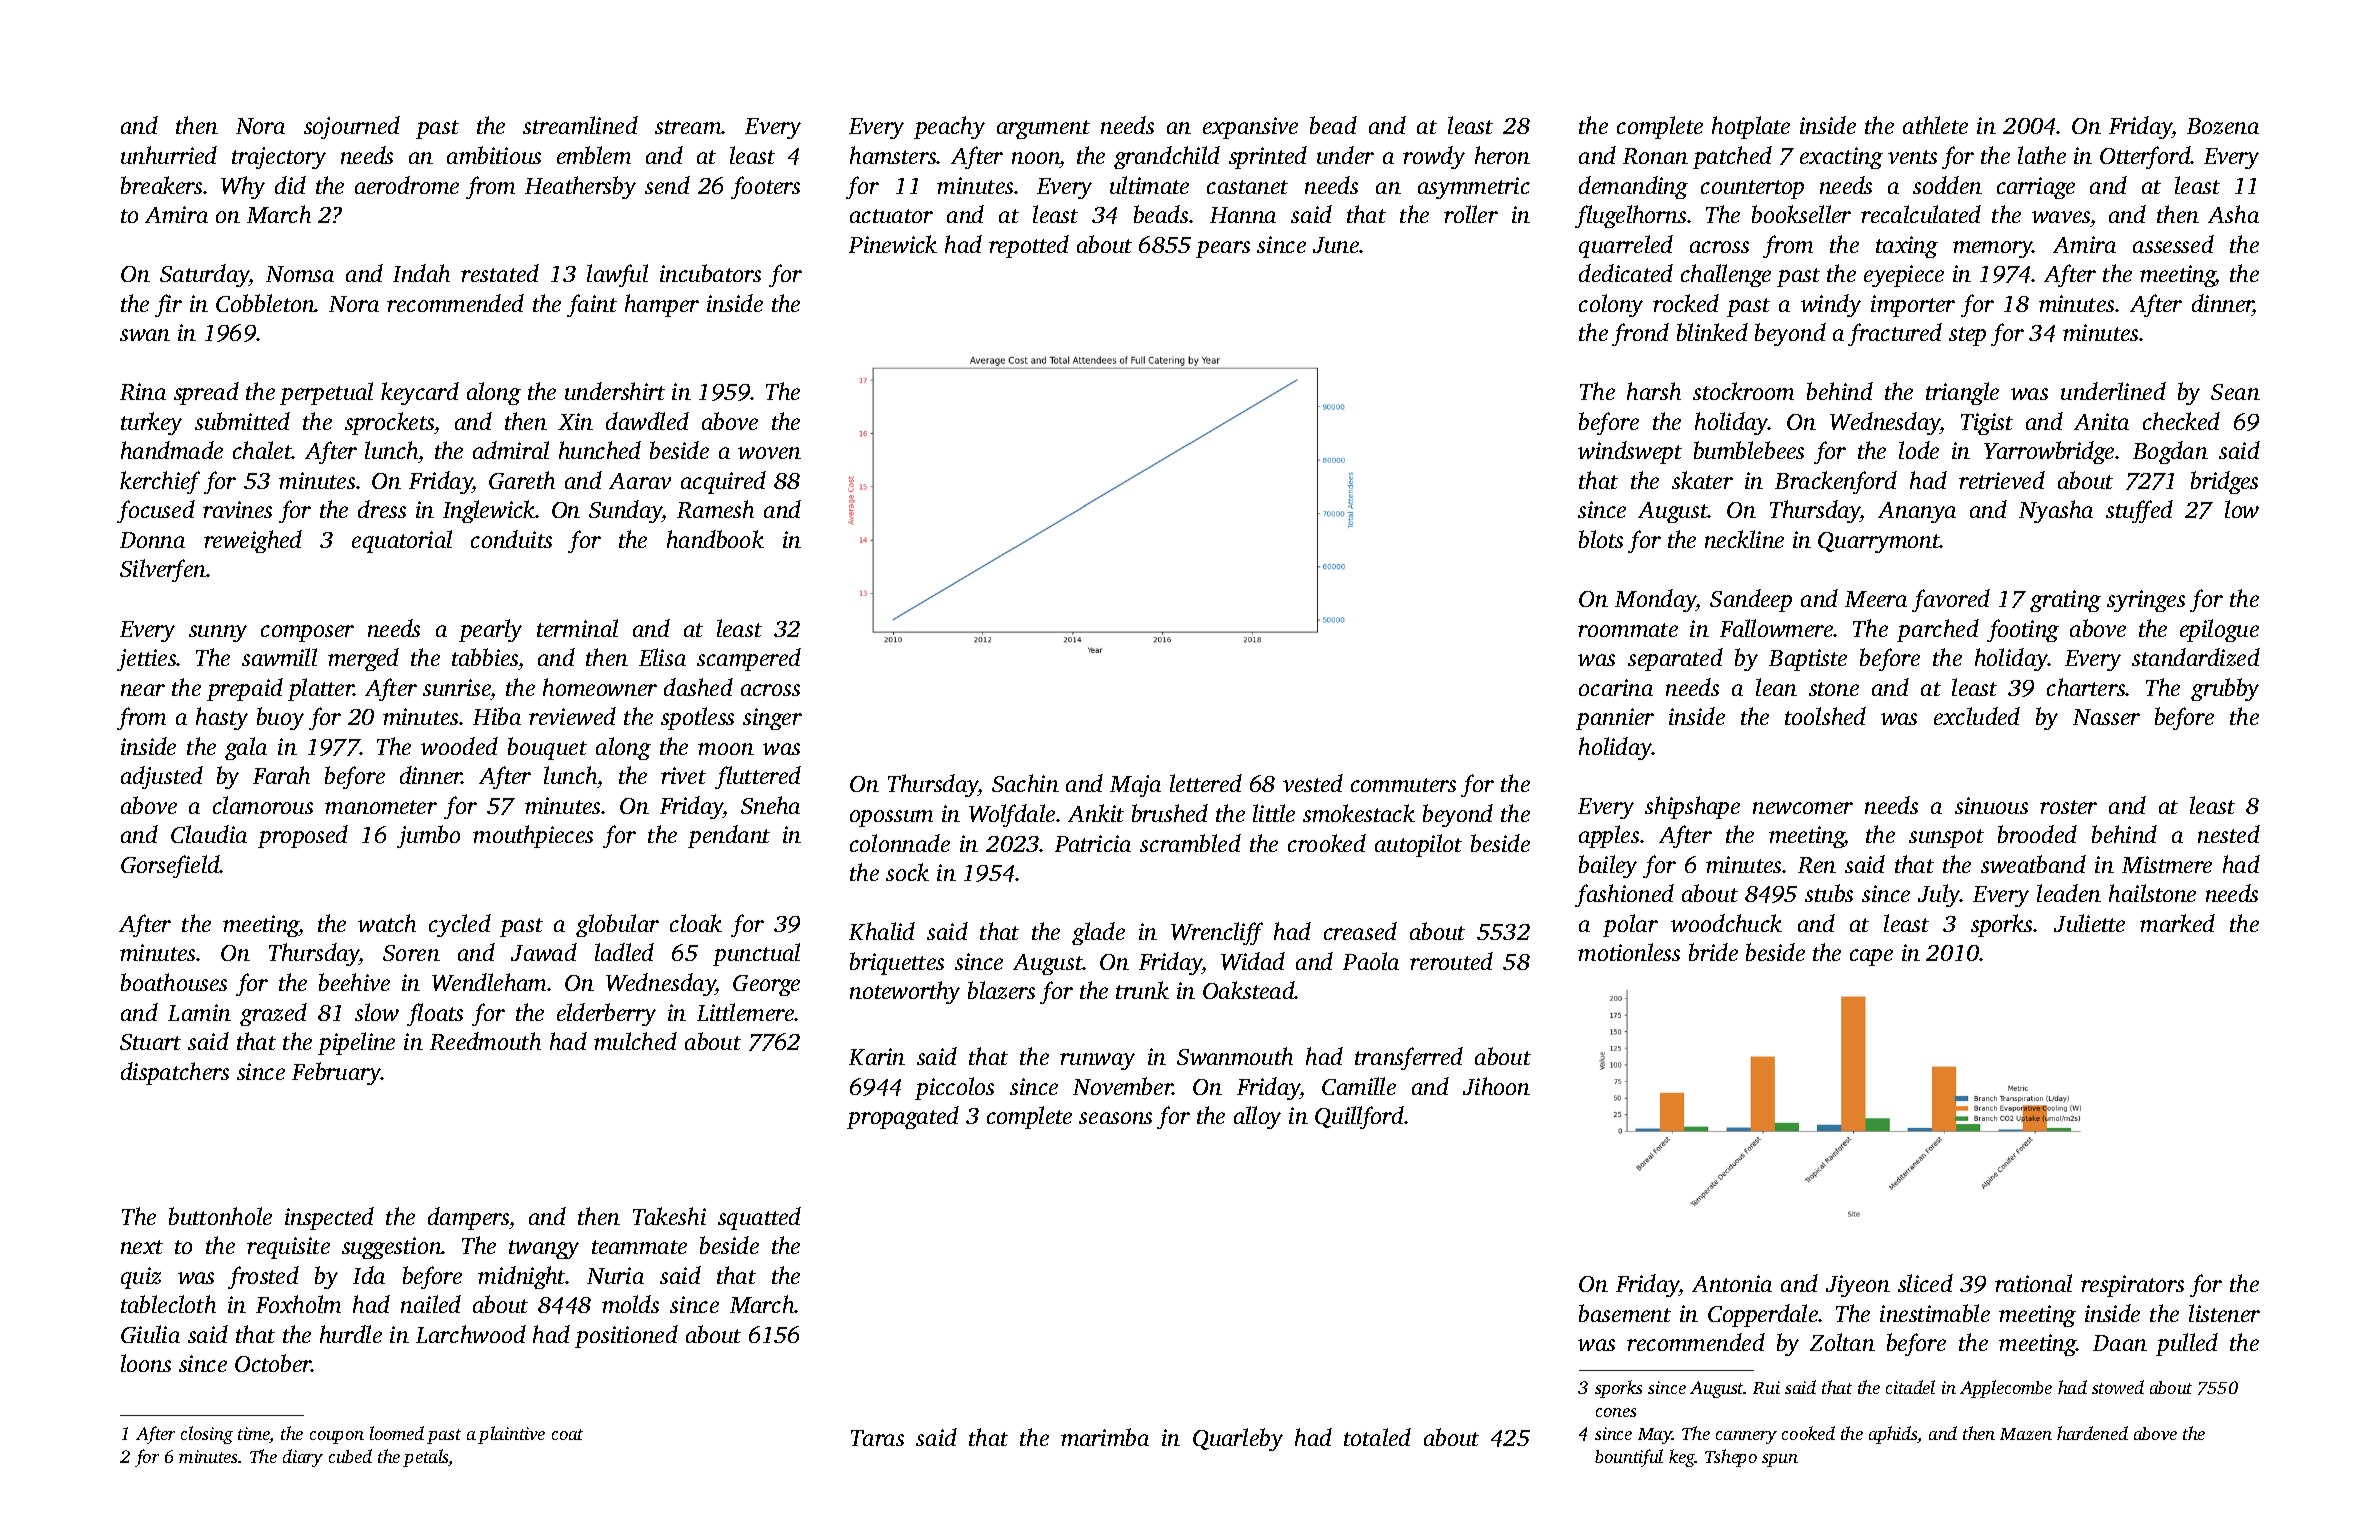  I want to click on focused, so click(156, 511).
